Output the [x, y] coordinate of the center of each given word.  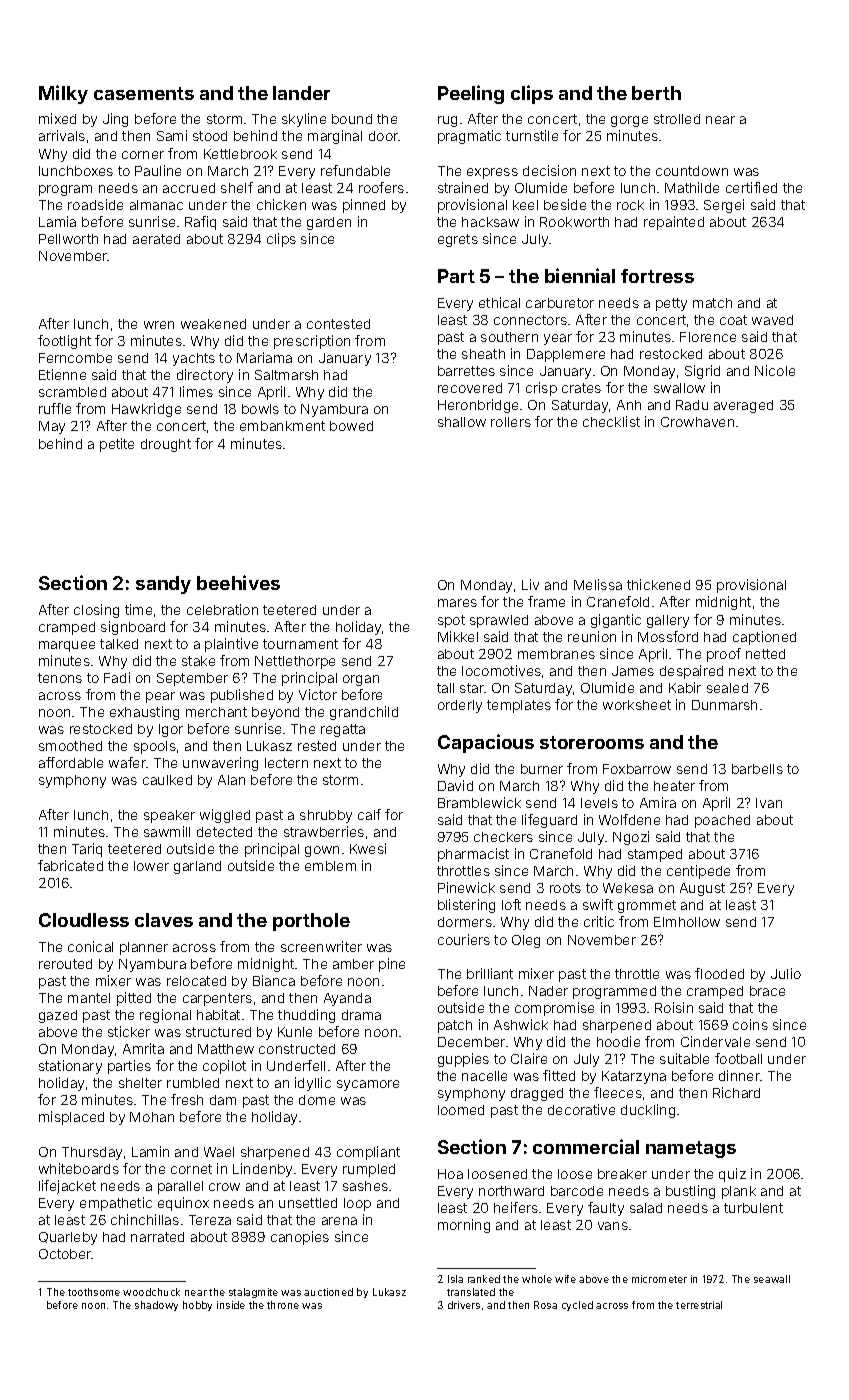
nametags [691, 1149]
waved [772, 320]
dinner [739, 1075]
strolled [677, 119]
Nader [548, 991]
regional [165, 1016]
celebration [222, 609]
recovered [470, 388]
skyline [304, 120]
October [65, 1254]
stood [210, 136]
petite [117, 445]
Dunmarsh [724, 705]
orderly [460, 706]
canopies [300, 1238]
